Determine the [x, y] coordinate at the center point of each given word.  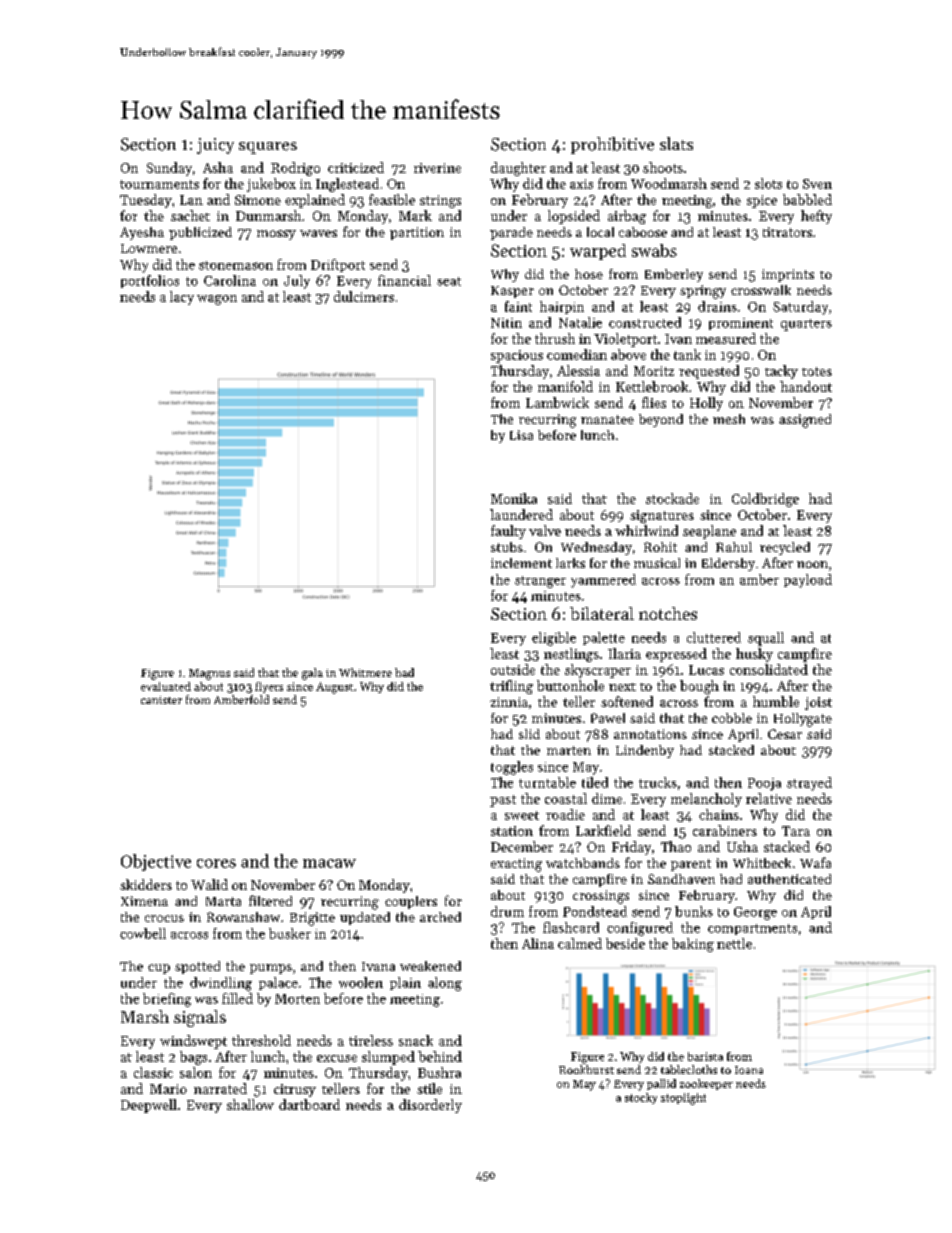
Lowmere [149, 248]
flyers [269, 687]
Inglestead [347, 185]
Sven [817, 184]
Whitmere [365, 672]
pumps [271, 969]
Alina [538, 943]
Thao [676, 846]
